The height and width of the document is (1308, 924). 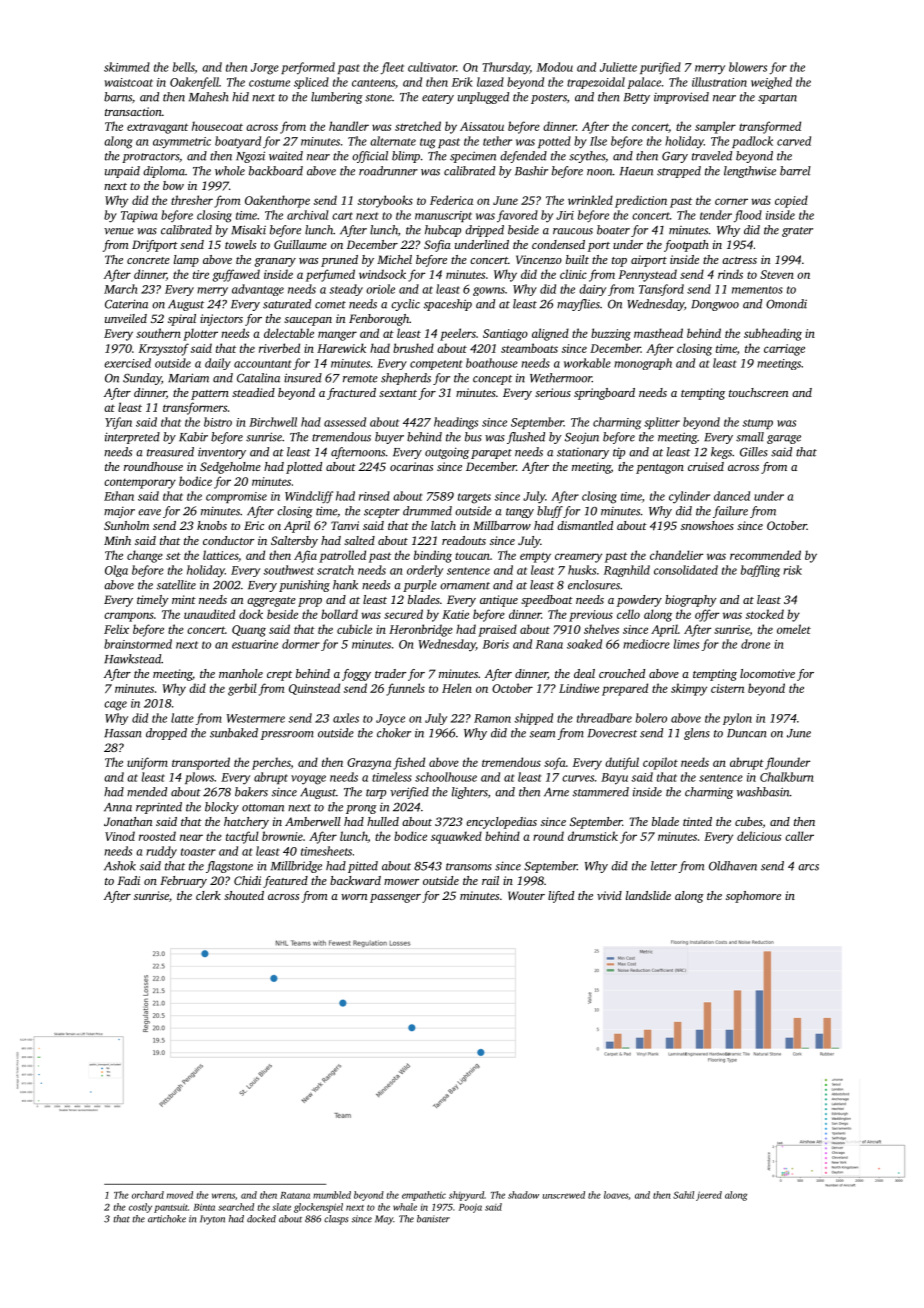 I want to click on artichoke, so click(x=167, y=1219).
